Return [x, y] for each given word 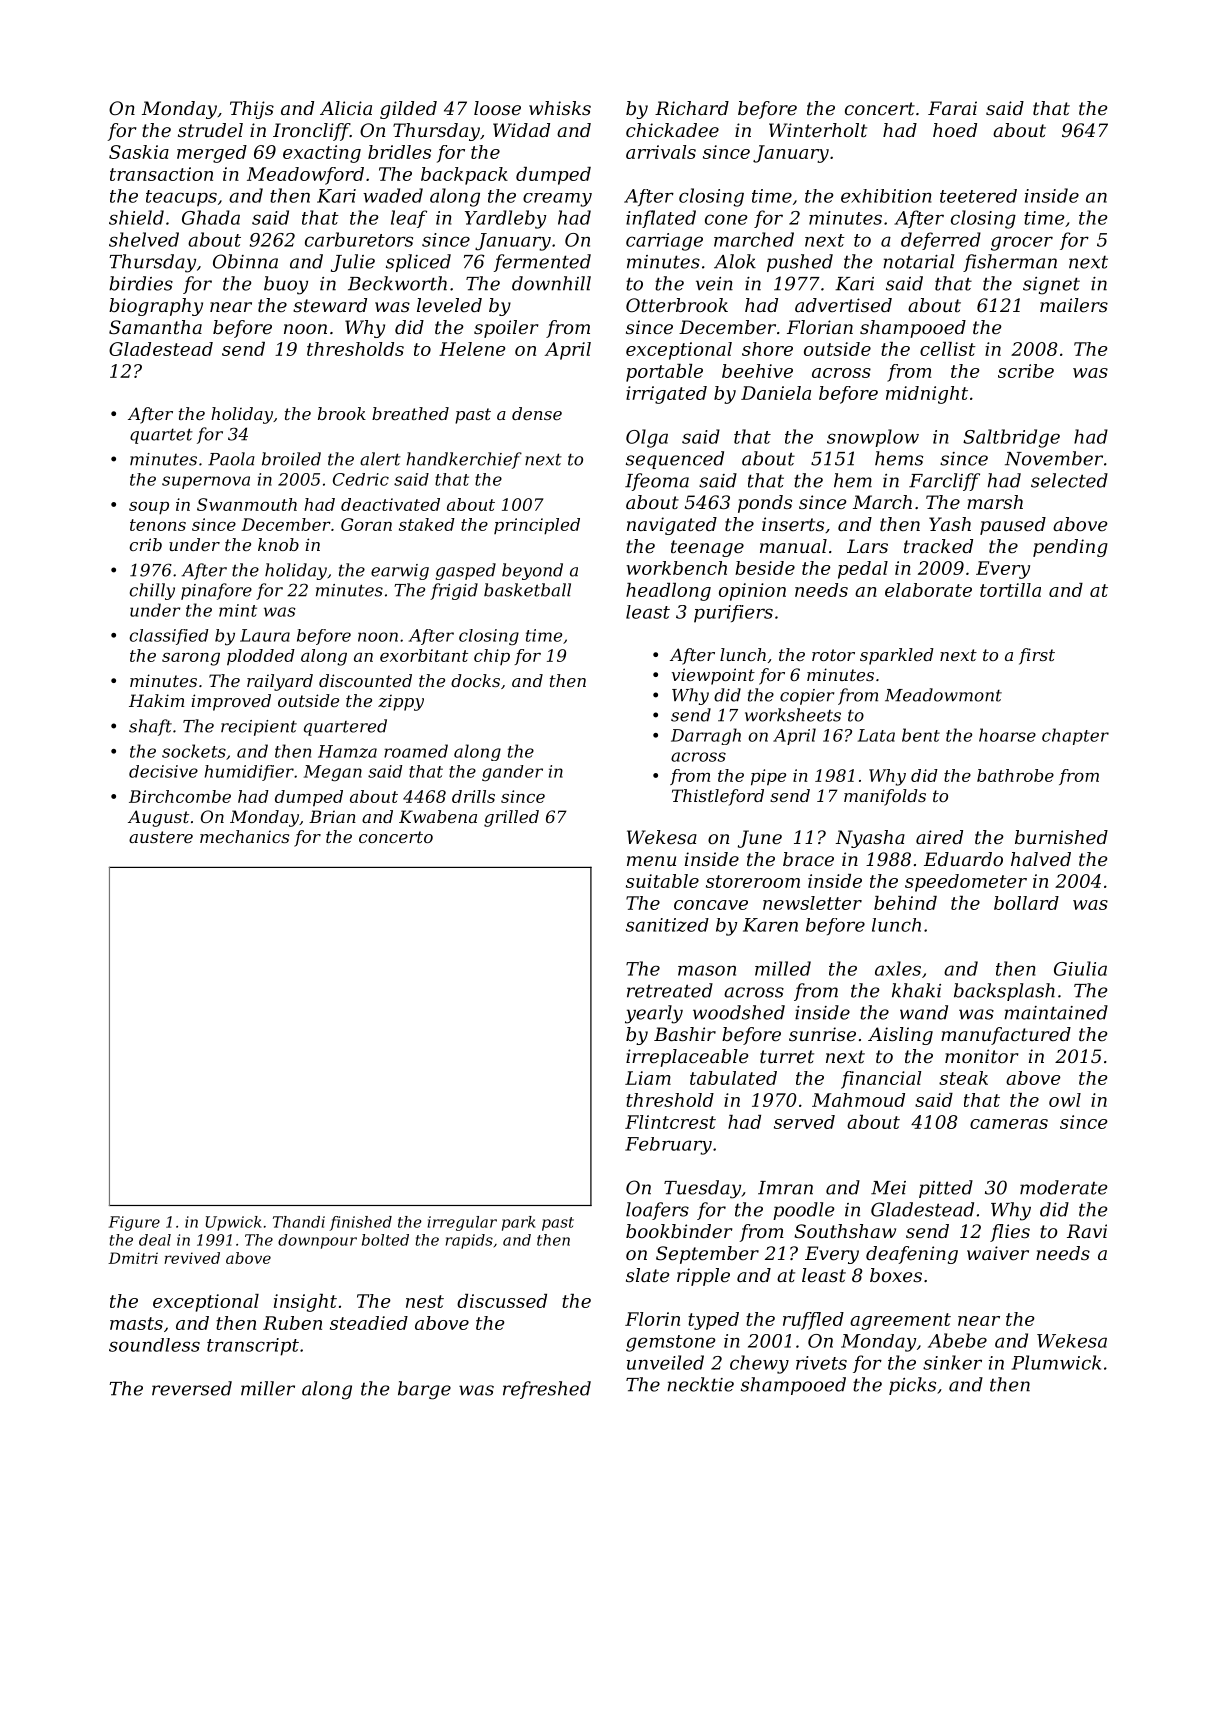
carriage [664, 242]
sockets [194, 751]
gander [512, 773]
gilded [408, 110]
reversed [192, 1388]
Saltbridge [1011, 438]
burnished [1061, 837]
